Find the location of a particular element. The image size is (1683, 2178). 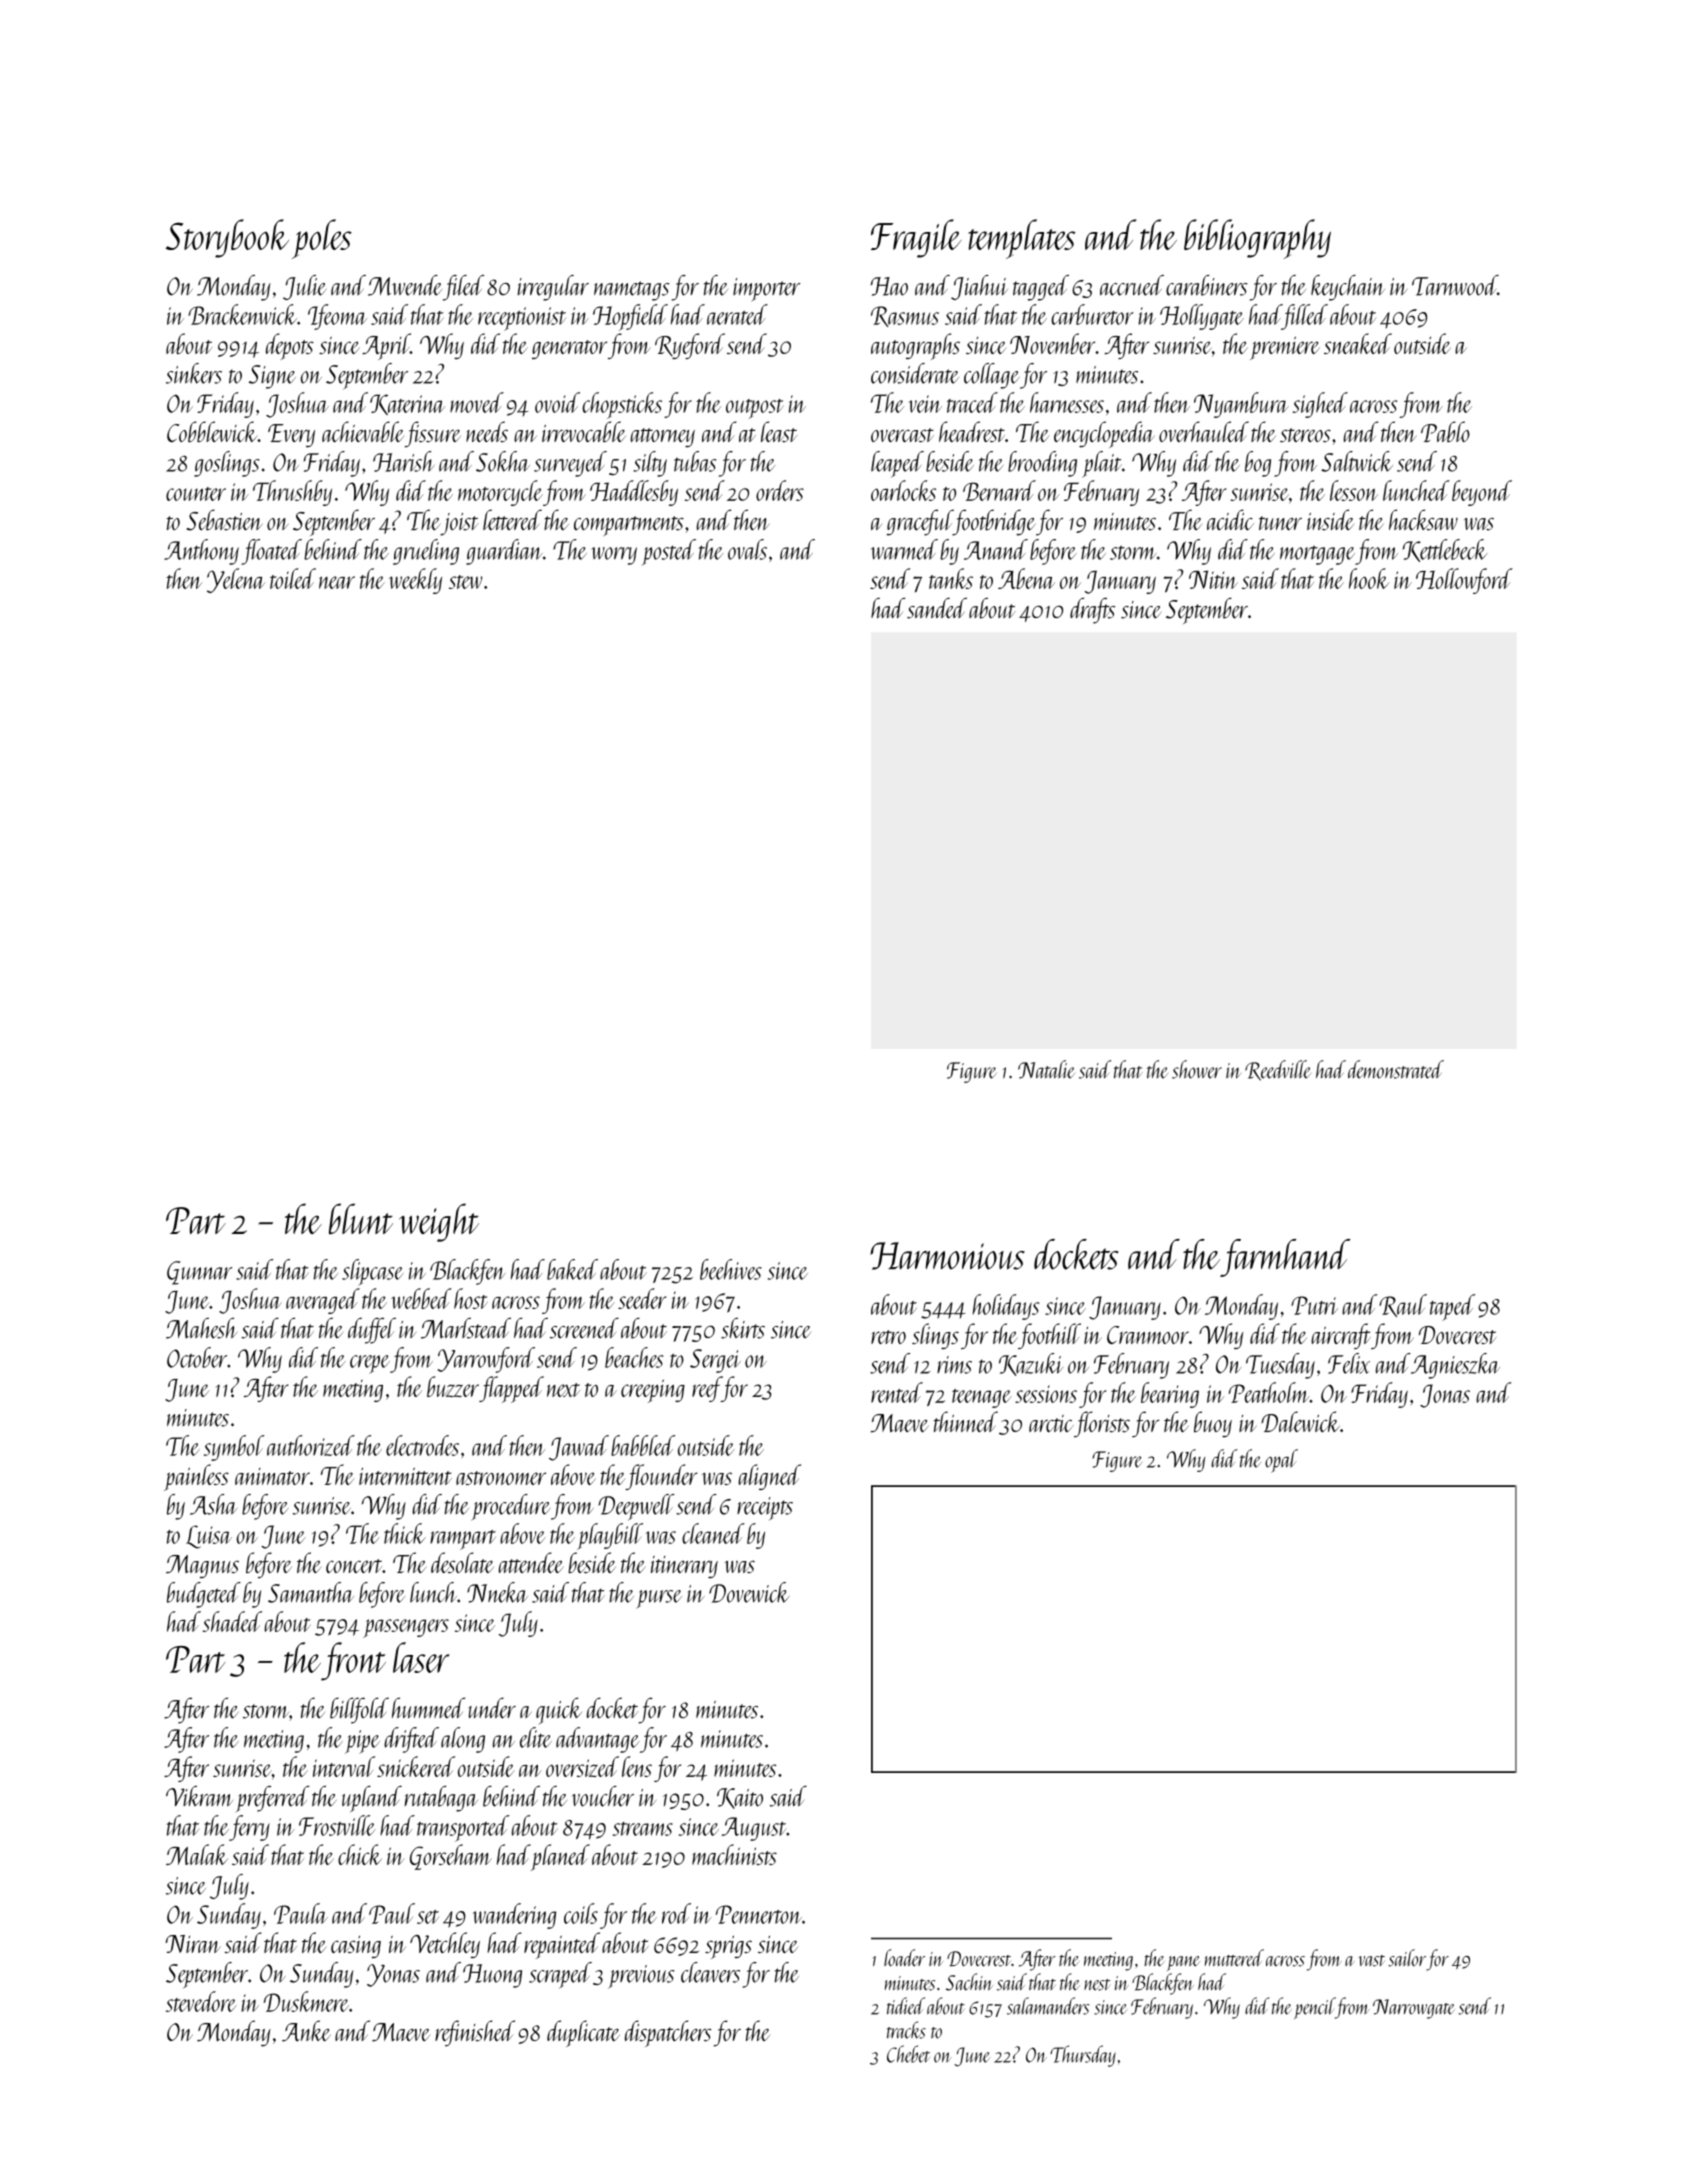

webbed is located at coordinates (421, 1298).
